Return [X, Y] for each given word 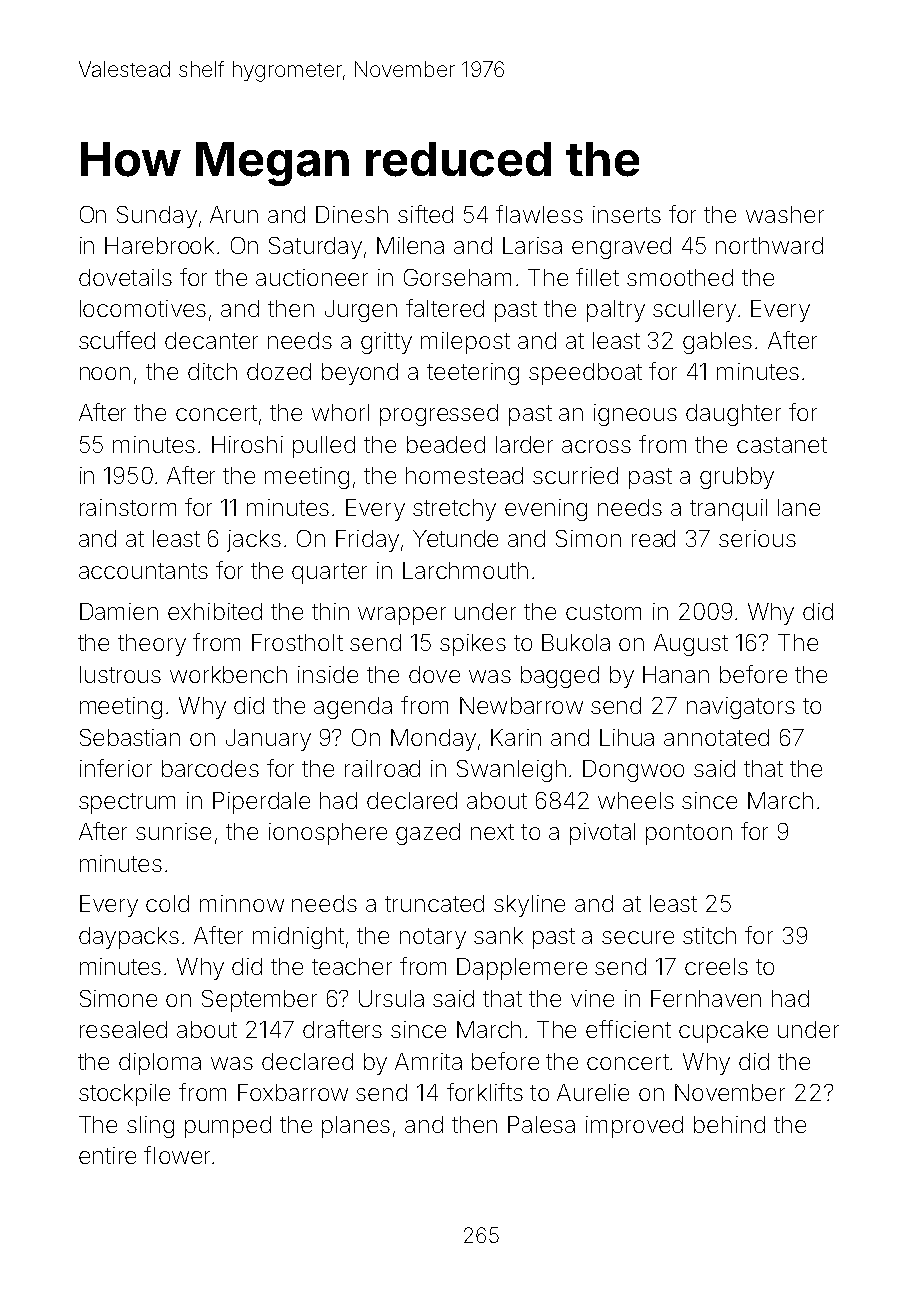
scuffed [117, 340]
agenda [353, 708]
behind [729, 1124]
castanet [782, 445]
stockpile [124, 1095]
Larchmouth [465, 570]
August [691, 645]
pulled [324, 447]
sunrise [173, 831]
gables [717, 343]
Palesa [541, 1124]
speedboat [585, 374]
